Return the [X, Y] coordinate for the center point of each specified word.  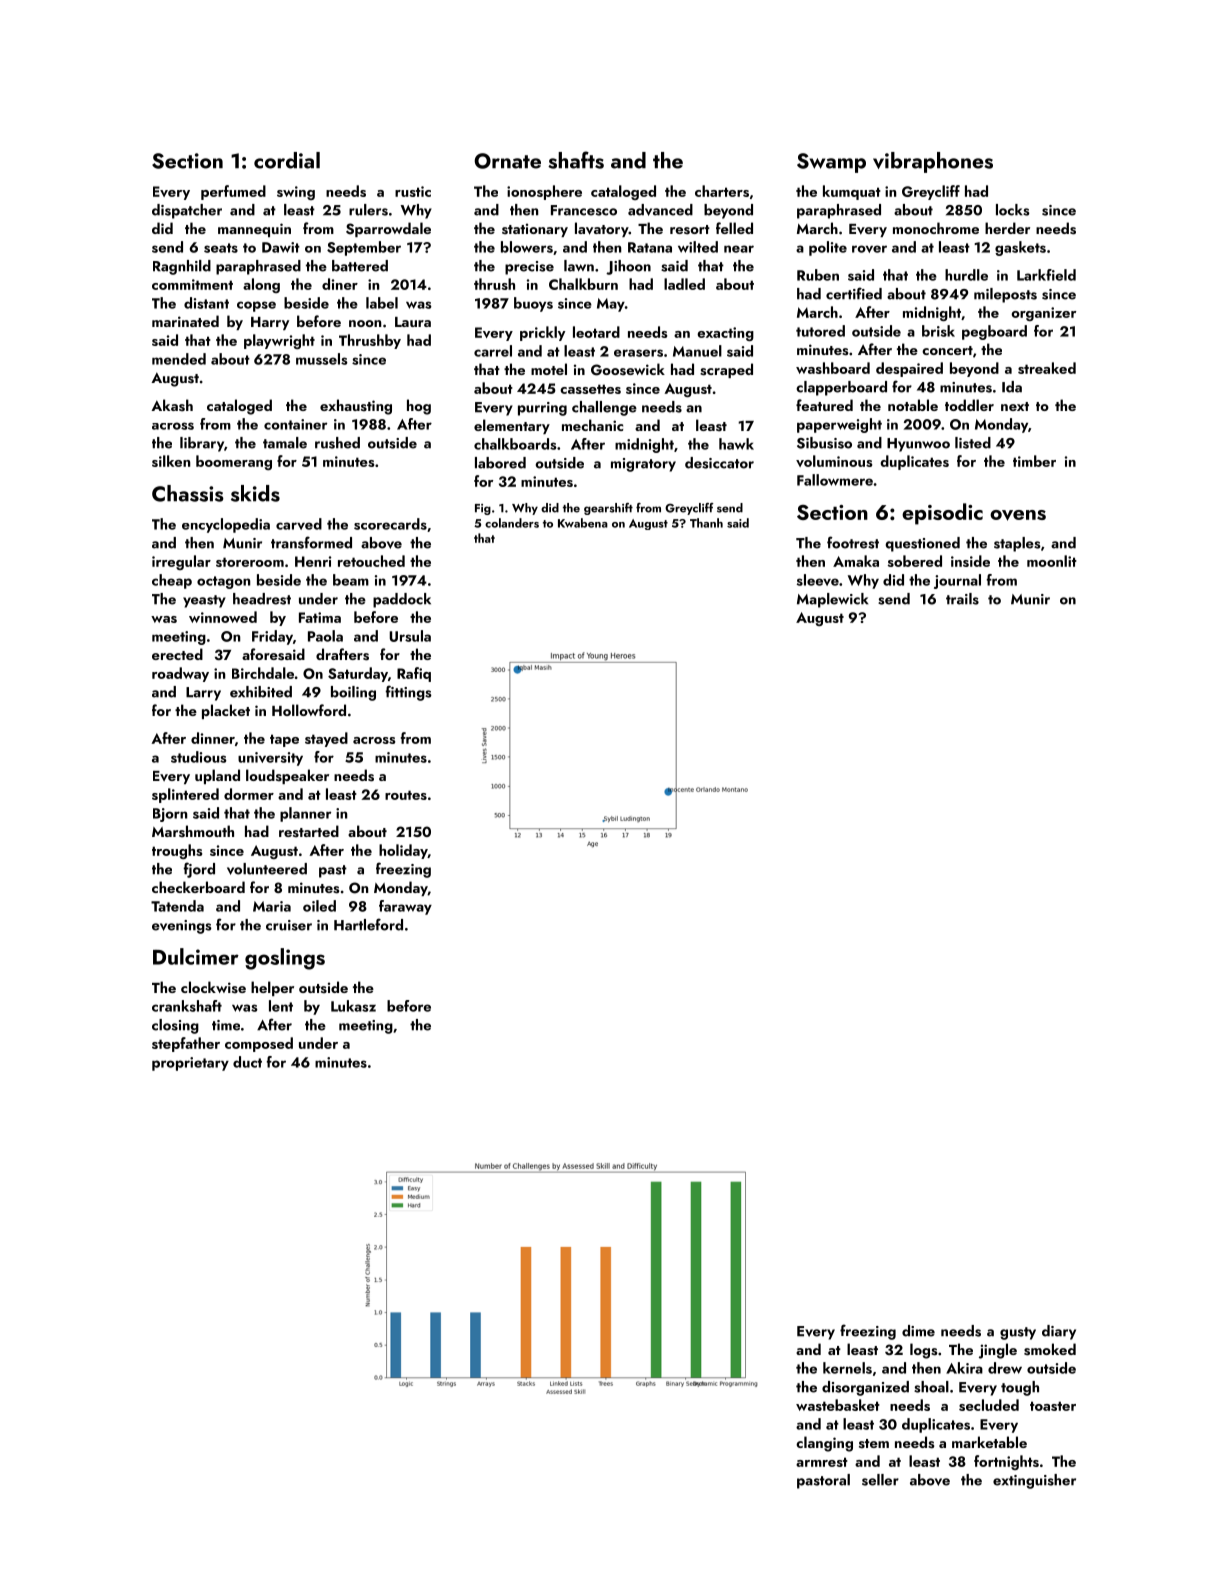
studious [199, 757]
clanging [824, 1444]
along [261, 285]
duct [247, 1062]
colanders [512, 523]
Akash [172, 405]
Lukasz [353, 1006]
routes [406, 795]
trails [962, 599]
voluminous [834, 461]
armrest [822, 1462]
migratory [643, 465]
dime [918, 1331]
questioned [922, 544]
